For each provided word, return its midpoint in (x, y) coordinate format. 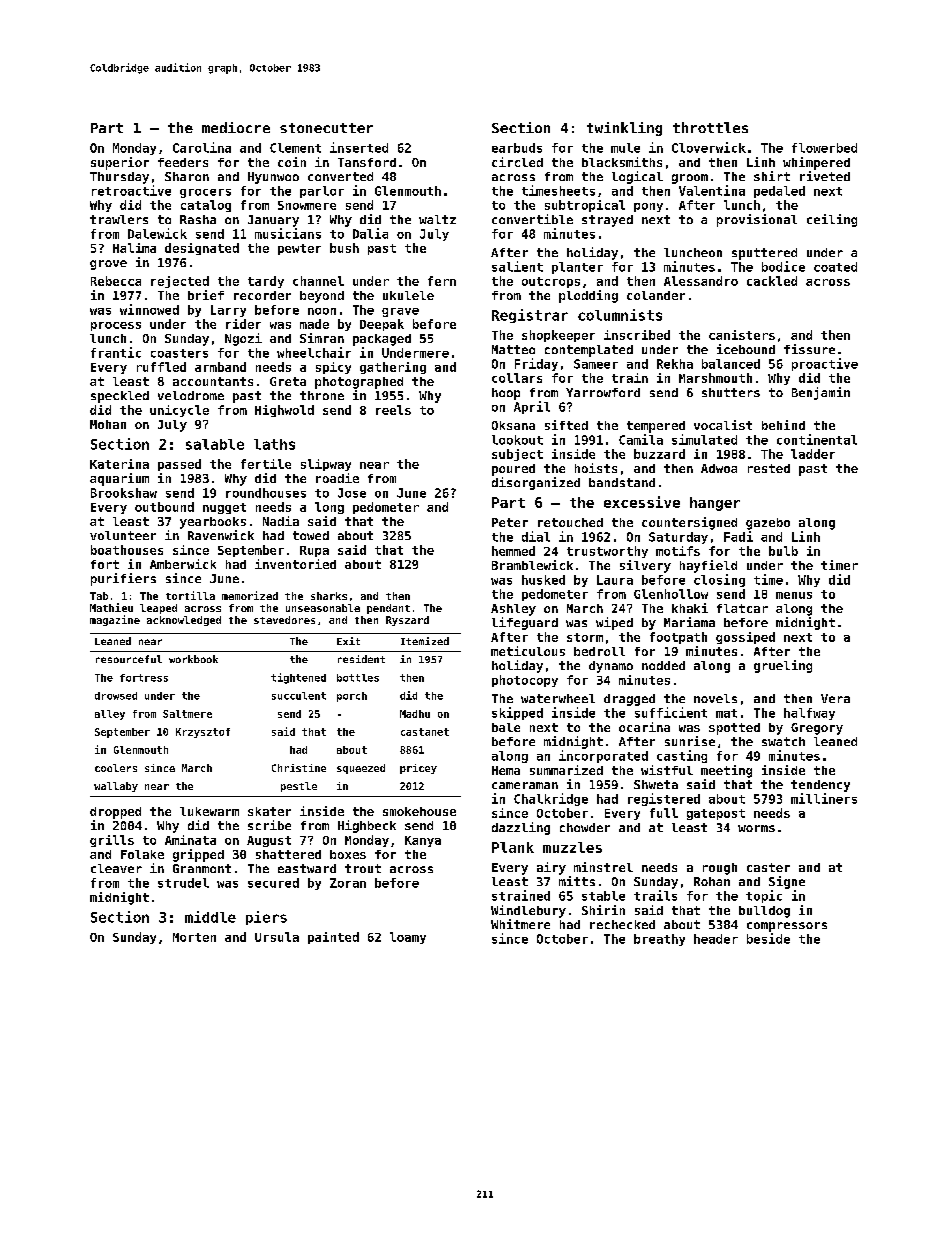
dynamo (611, 667)
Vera (835, 698)
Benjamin (821, 393)
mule (625, 148)
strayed (607, 221)
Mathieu (111, 607)
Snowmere (307, 205)
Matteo (513, 349)
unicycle (179, 411)
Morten (194, 937)
